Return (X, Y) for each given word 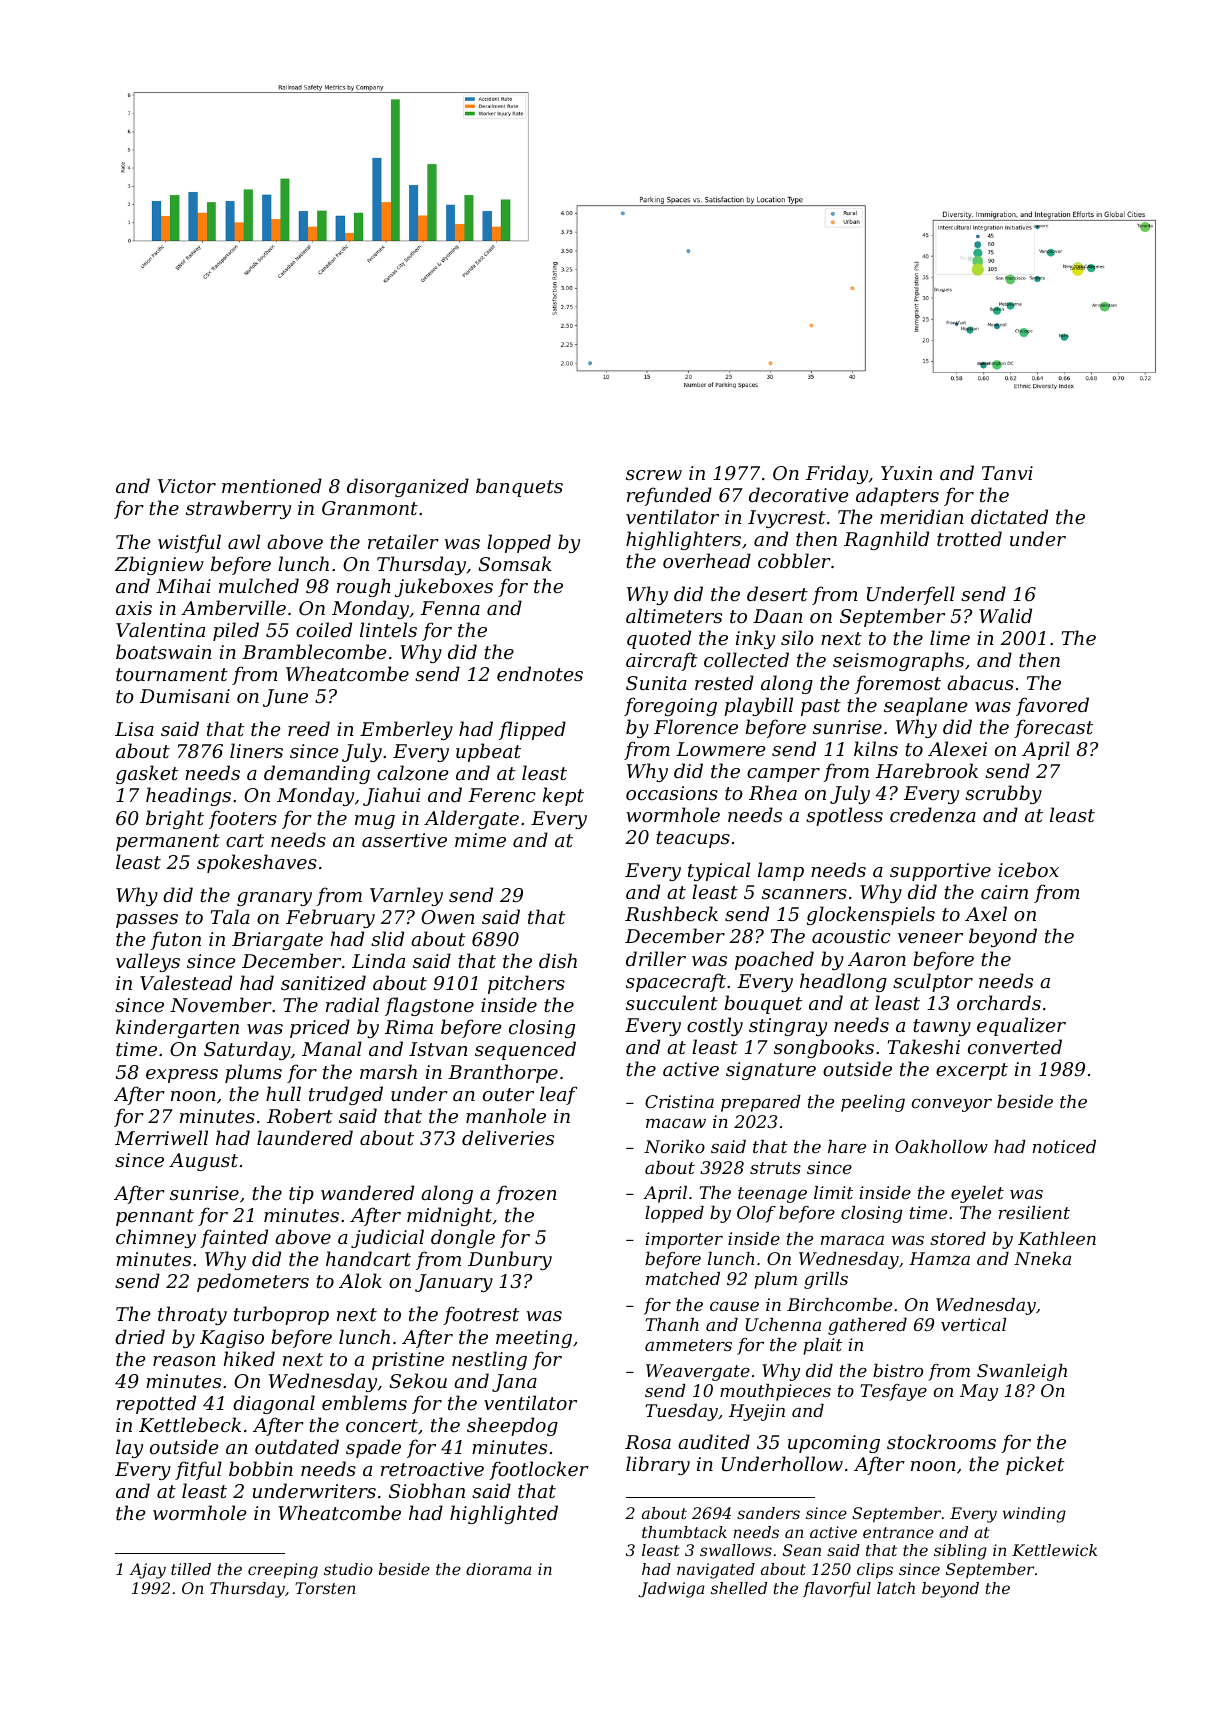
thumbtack (684, 1532)
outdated (297, 1446)
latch (896, 1588)
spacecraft (676, 982)
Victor (187, 486)
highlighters (683, 540)
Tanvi (1007, 473)
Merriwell (161, 1137)
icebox (1028, 869)
